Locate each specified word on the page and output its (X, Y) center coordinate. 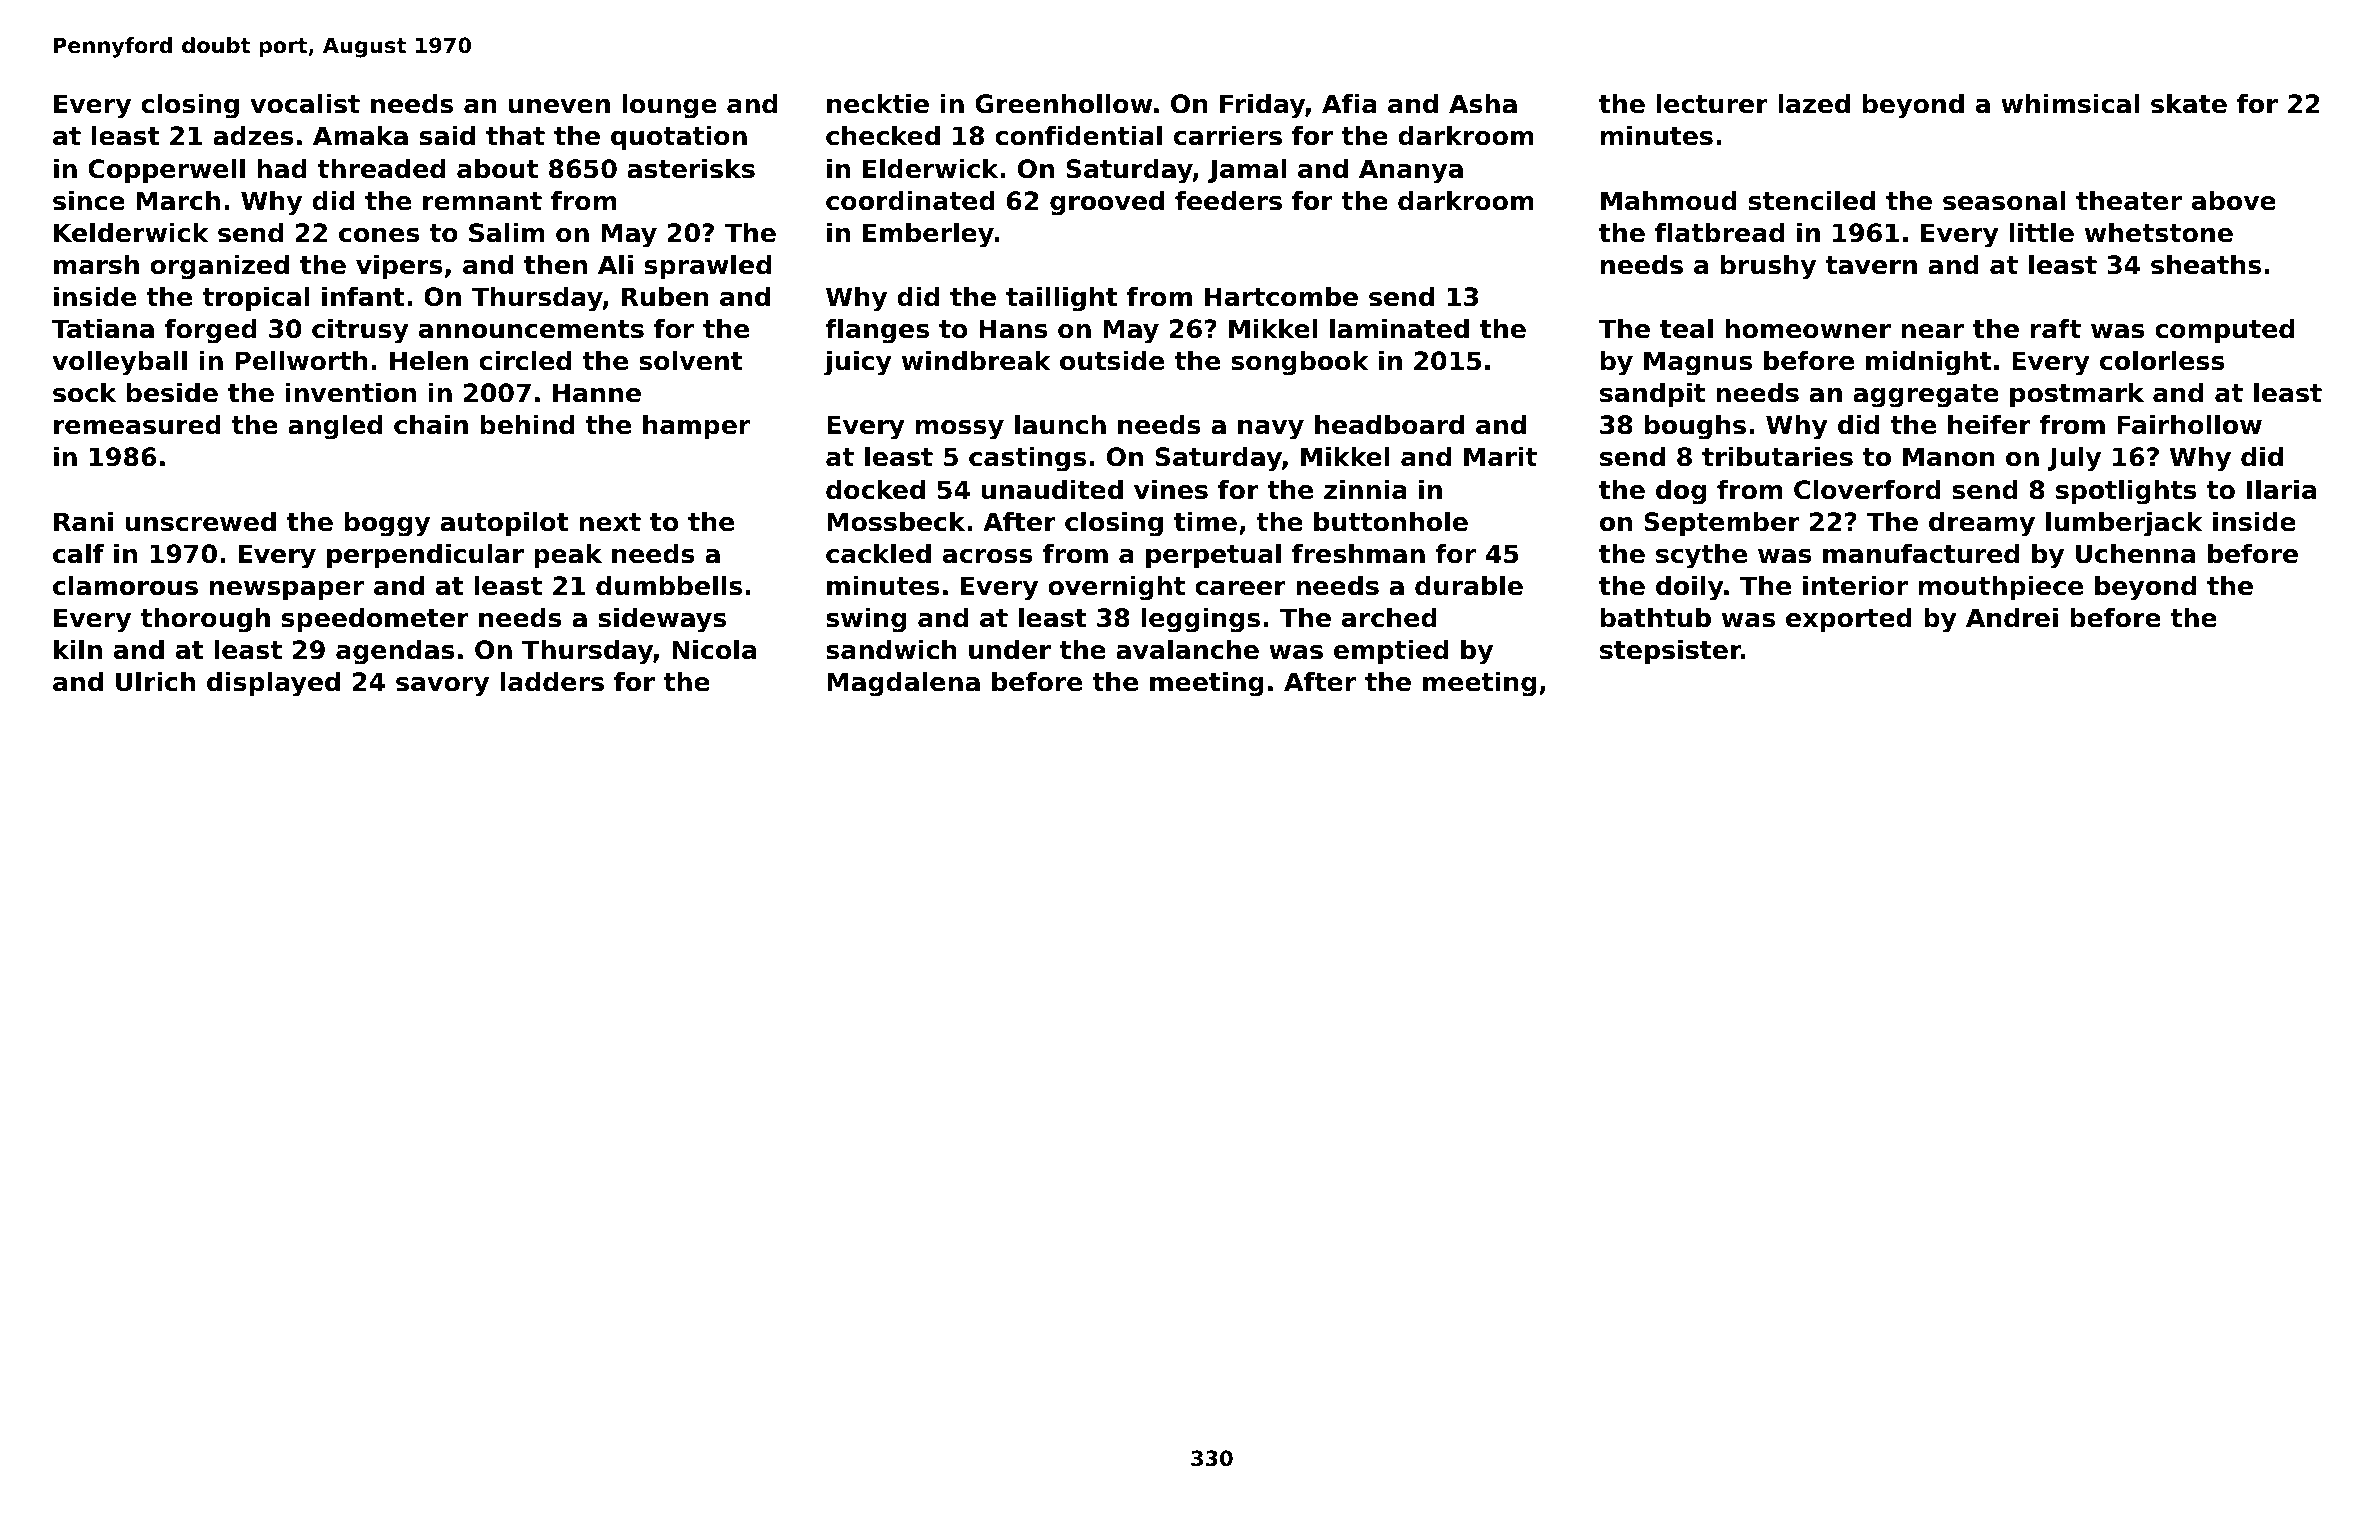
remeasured (137, 425)
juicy (858, 363)
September (1722, 524)
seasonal (2004, 201)
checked (883, 136)
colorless (2162, 361)
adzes (253, 136)
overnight (1116, 588)
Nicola (714, 650)
